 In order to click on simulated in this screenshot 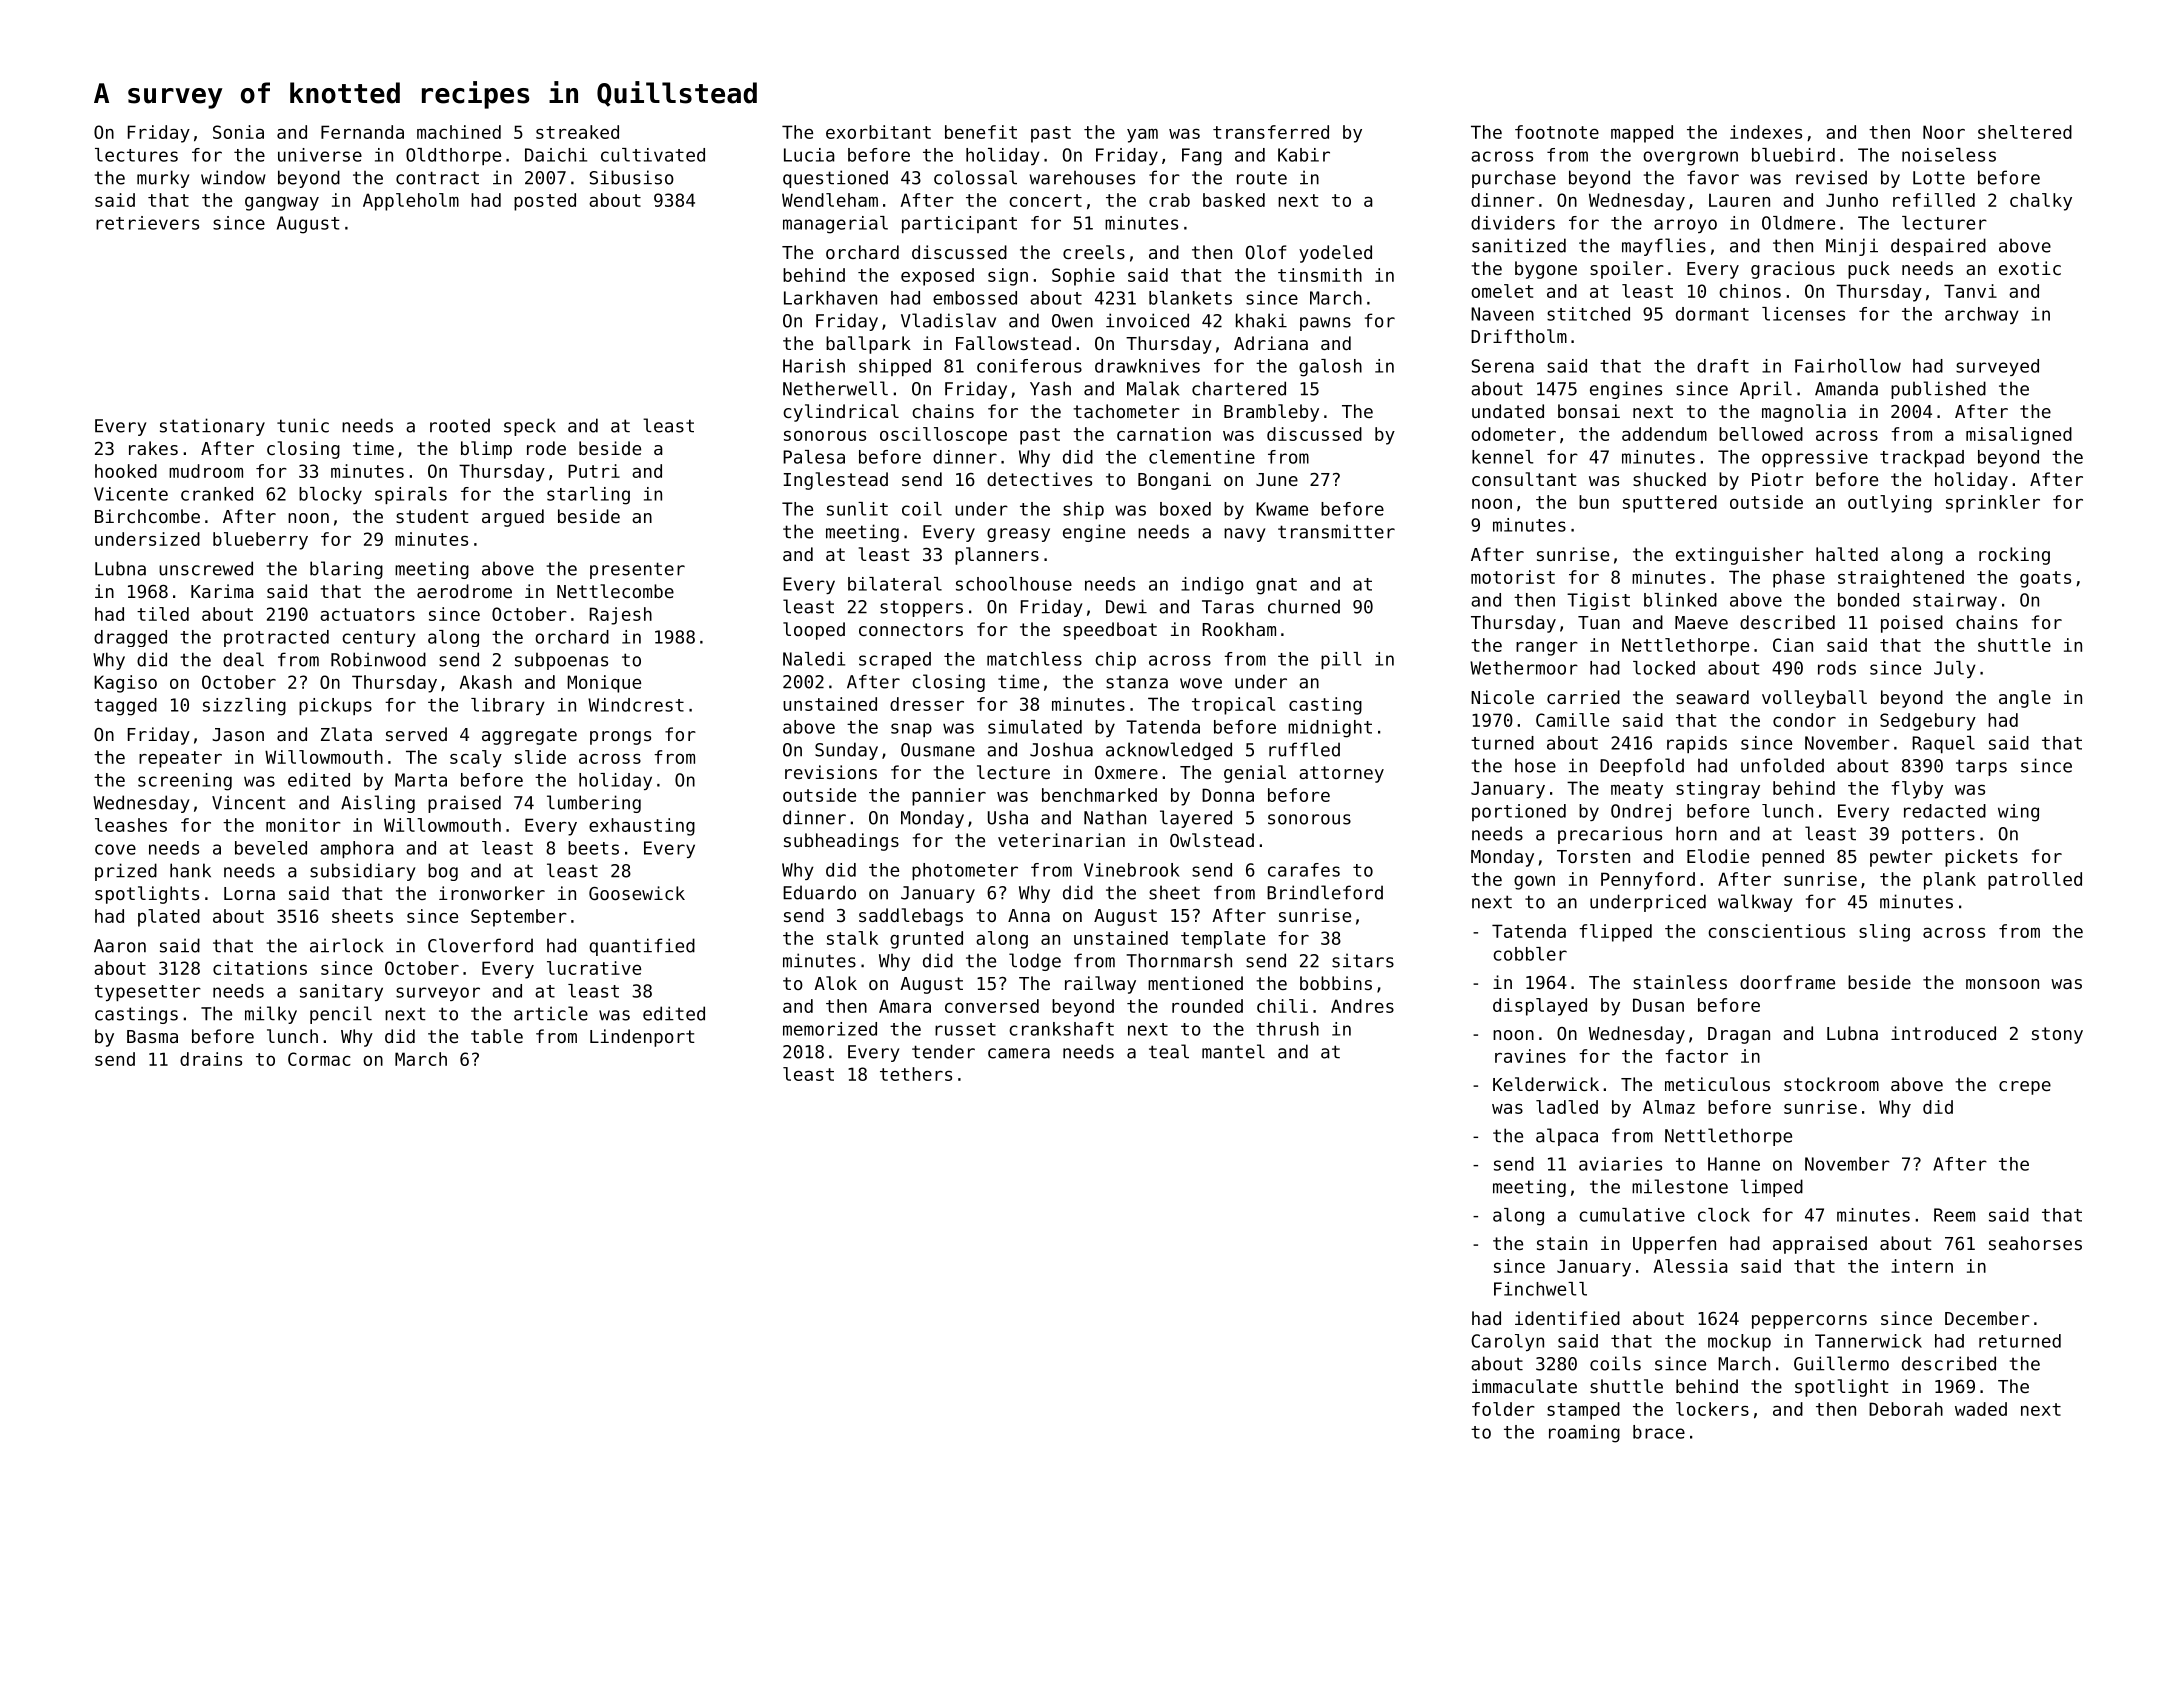, I will do `click(1035, 727)`.
